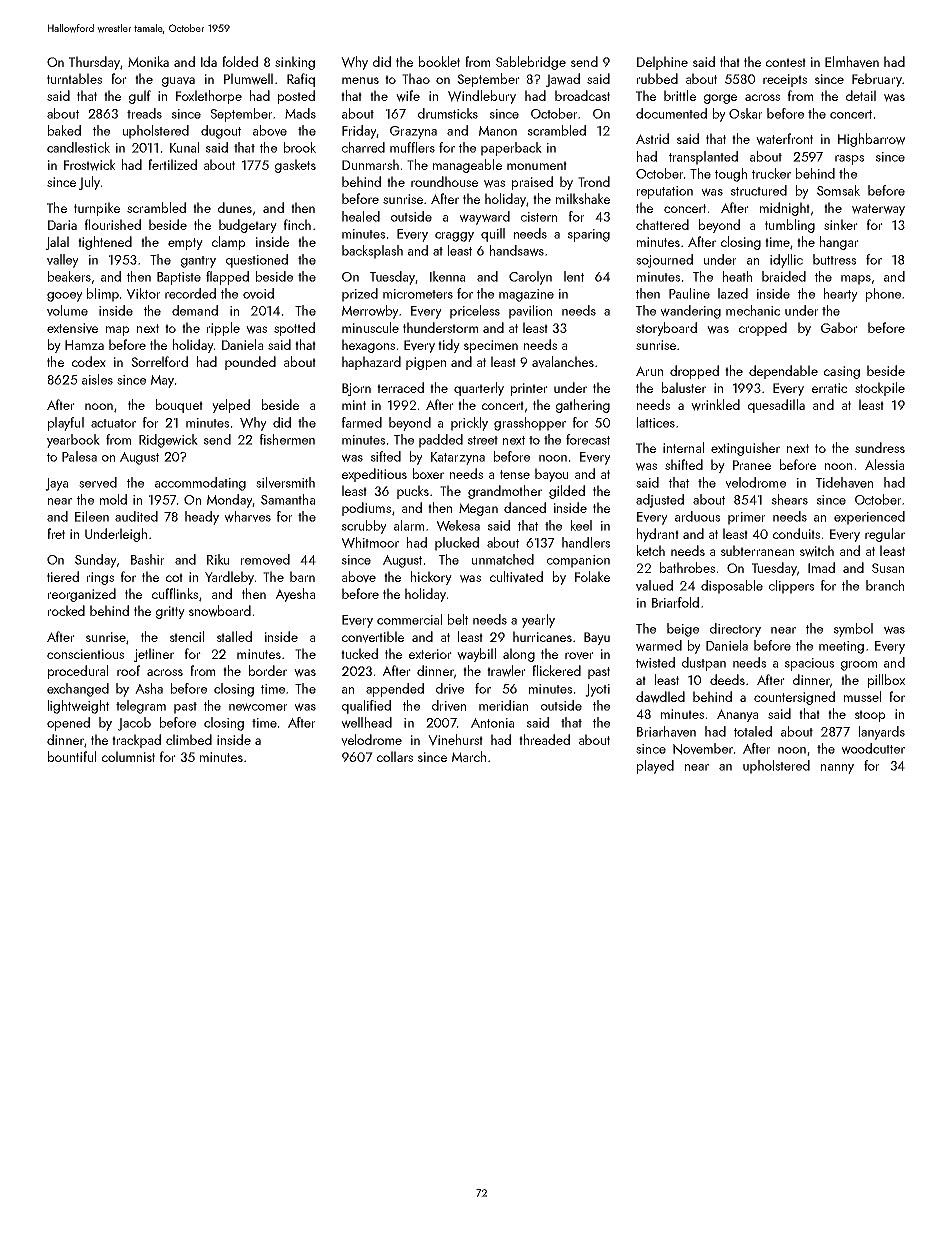  What do you see at coordinates (395, 756) in the screenshot?
I see `collars` at bounding box center [395, 756].
